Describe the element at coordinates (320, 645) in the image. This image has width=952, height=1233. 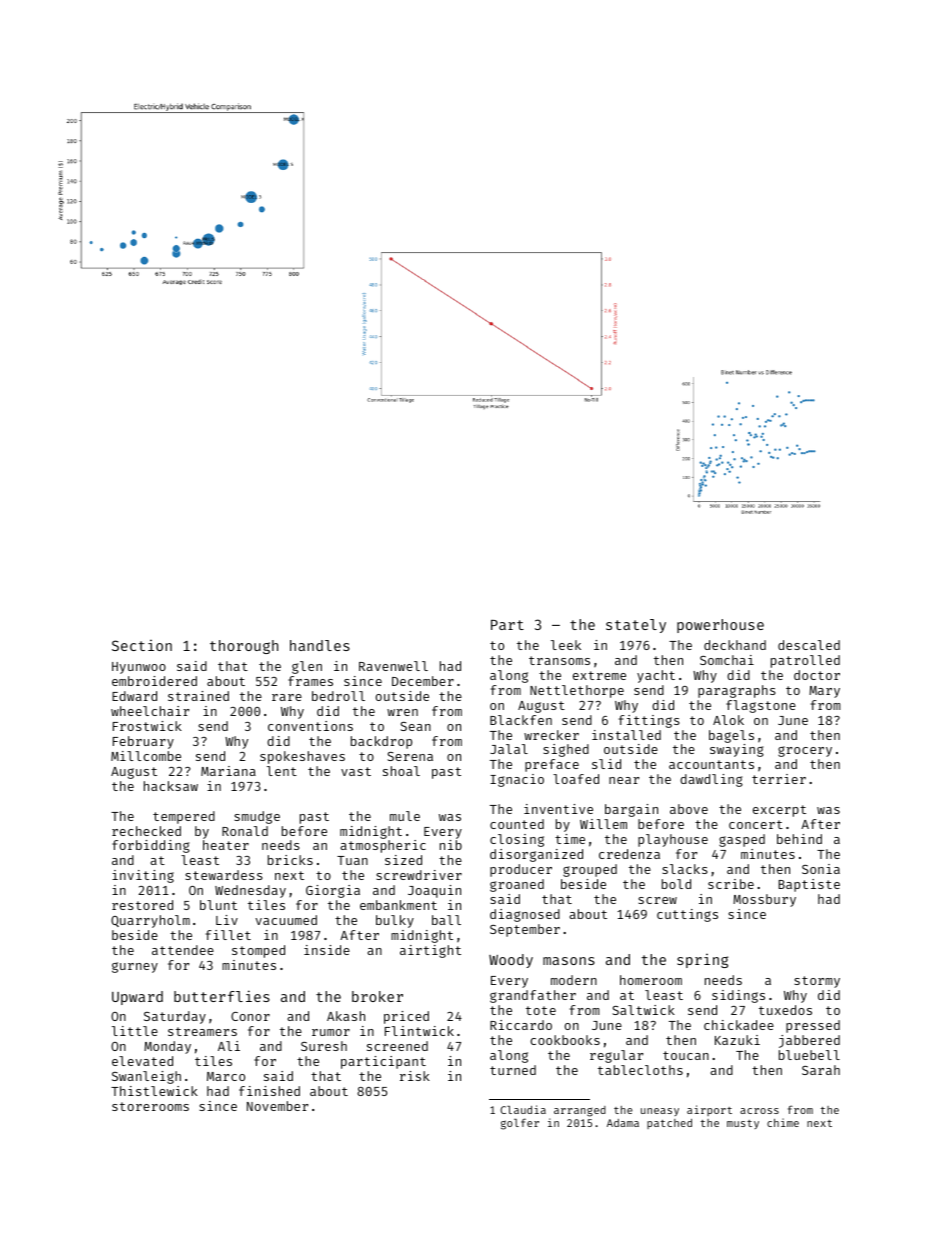
I see `handles` at that location.
